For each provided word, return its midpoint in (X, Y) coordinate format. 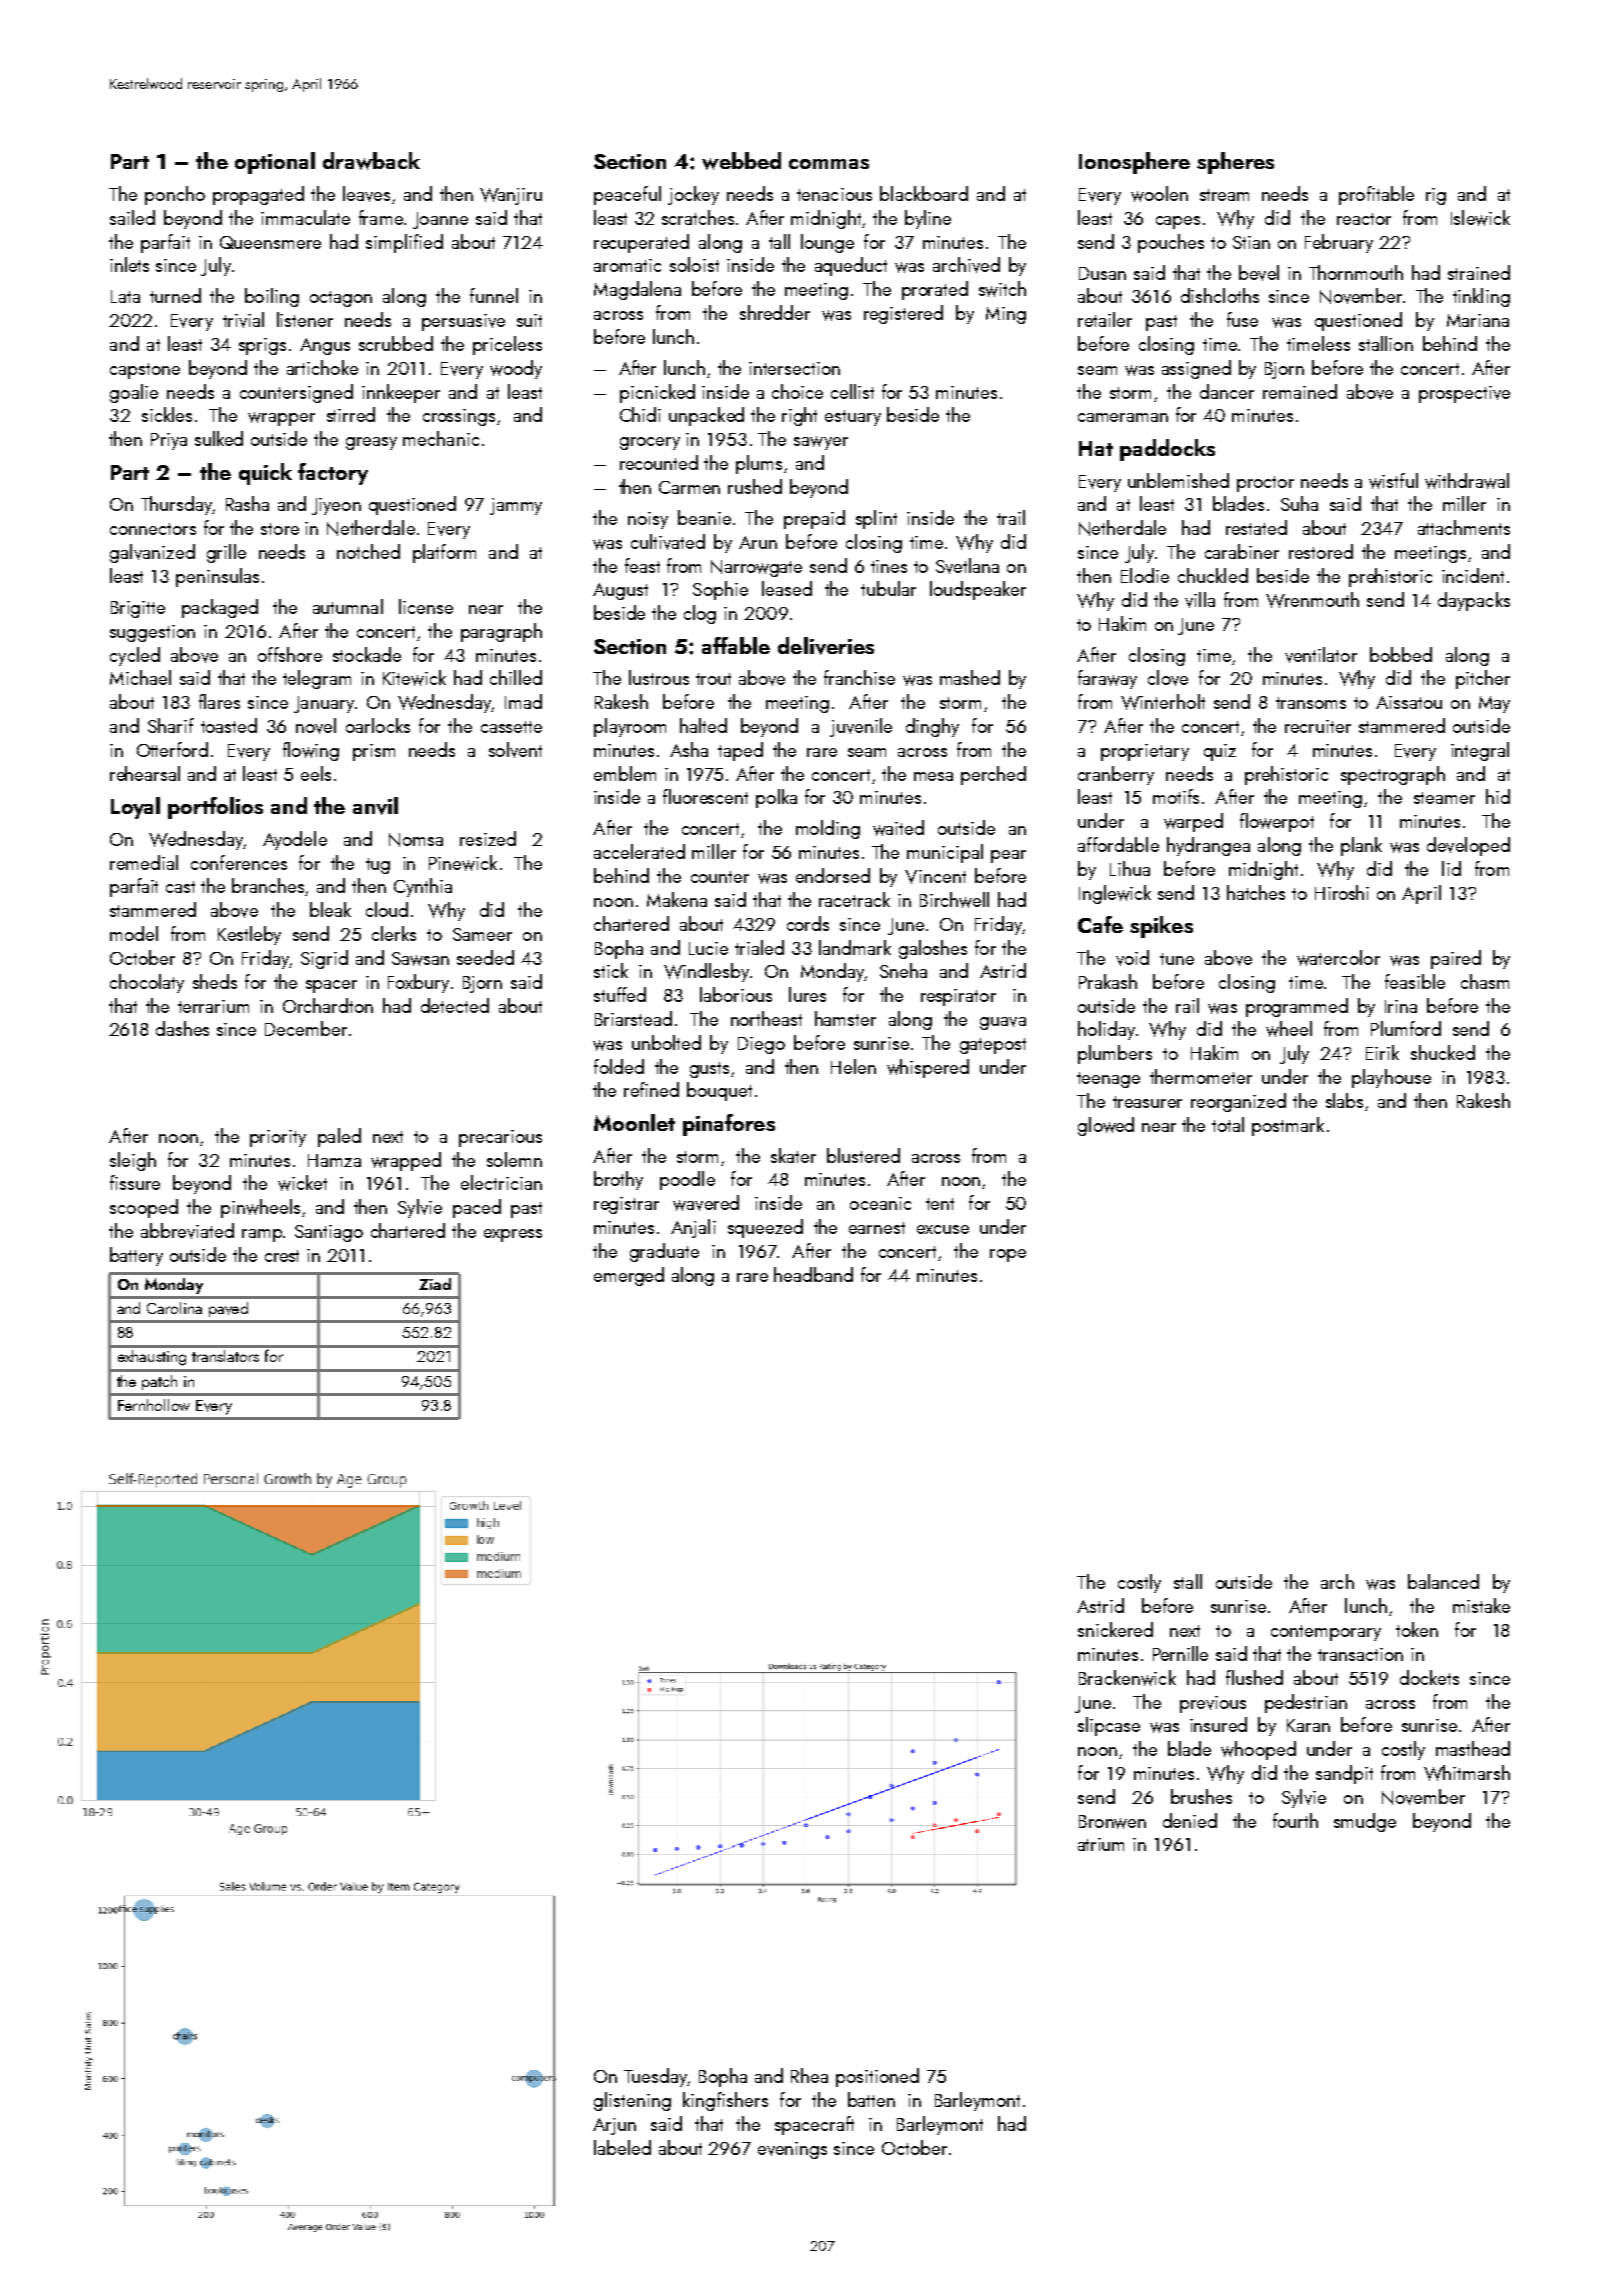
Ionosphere (1134, 163)
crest (282, 1256)
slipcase (1109, 1726)
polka (776, 798)
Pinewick (463, 863)
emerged (629, 1276)
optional (275, 163)
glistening (632, 2101)
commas (829, 164)
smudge (1365, 1822)
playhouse (1391, 1078)
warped (1193, 822)
